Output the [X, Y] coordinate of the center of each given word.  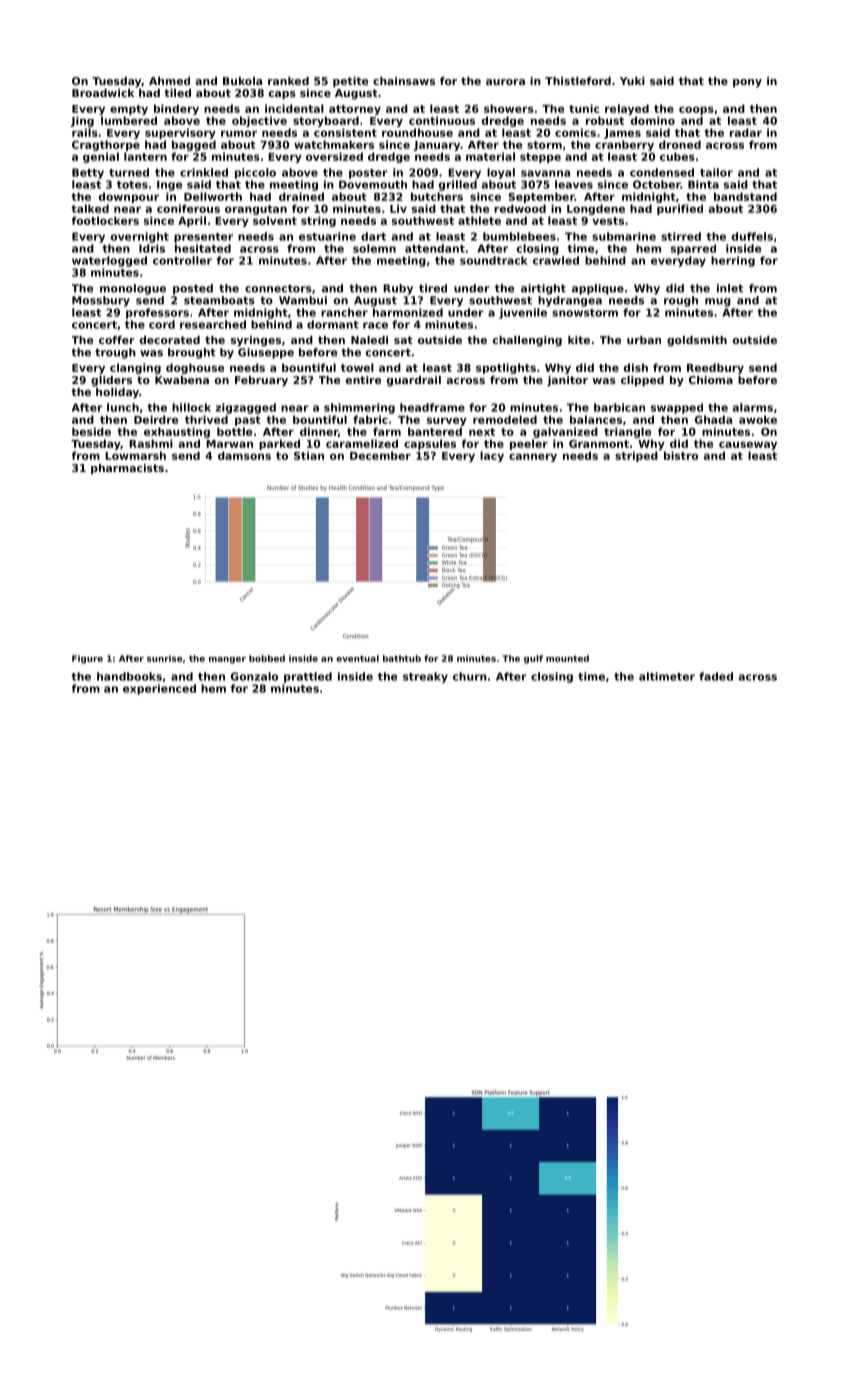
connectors [278, 288]
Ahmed [169, 81]
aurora [505, 82]
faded [716, 676]
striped [636, 456]
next [482, 432]
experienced [159, 689]
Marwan [229, 444]
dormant [333, 324]
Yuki [632, 81]
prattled [308, 677]
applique [598, 289]
